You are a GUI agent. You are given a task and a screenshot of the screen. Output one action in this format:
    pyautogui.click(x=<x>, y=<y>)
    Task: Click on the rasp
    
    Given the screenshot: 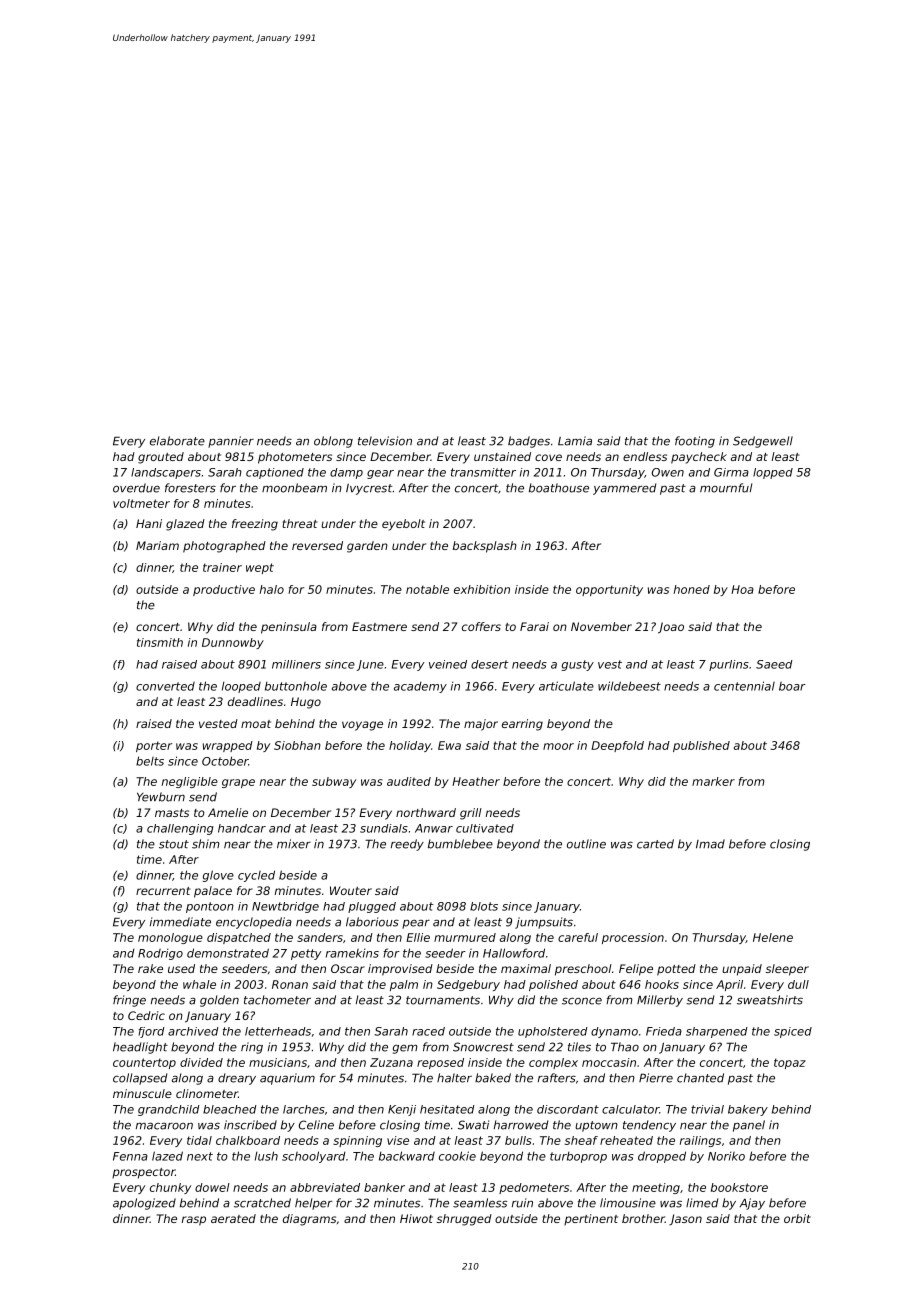 What is the action you would take?
    pyautogui.click(x=194, y=1221)
